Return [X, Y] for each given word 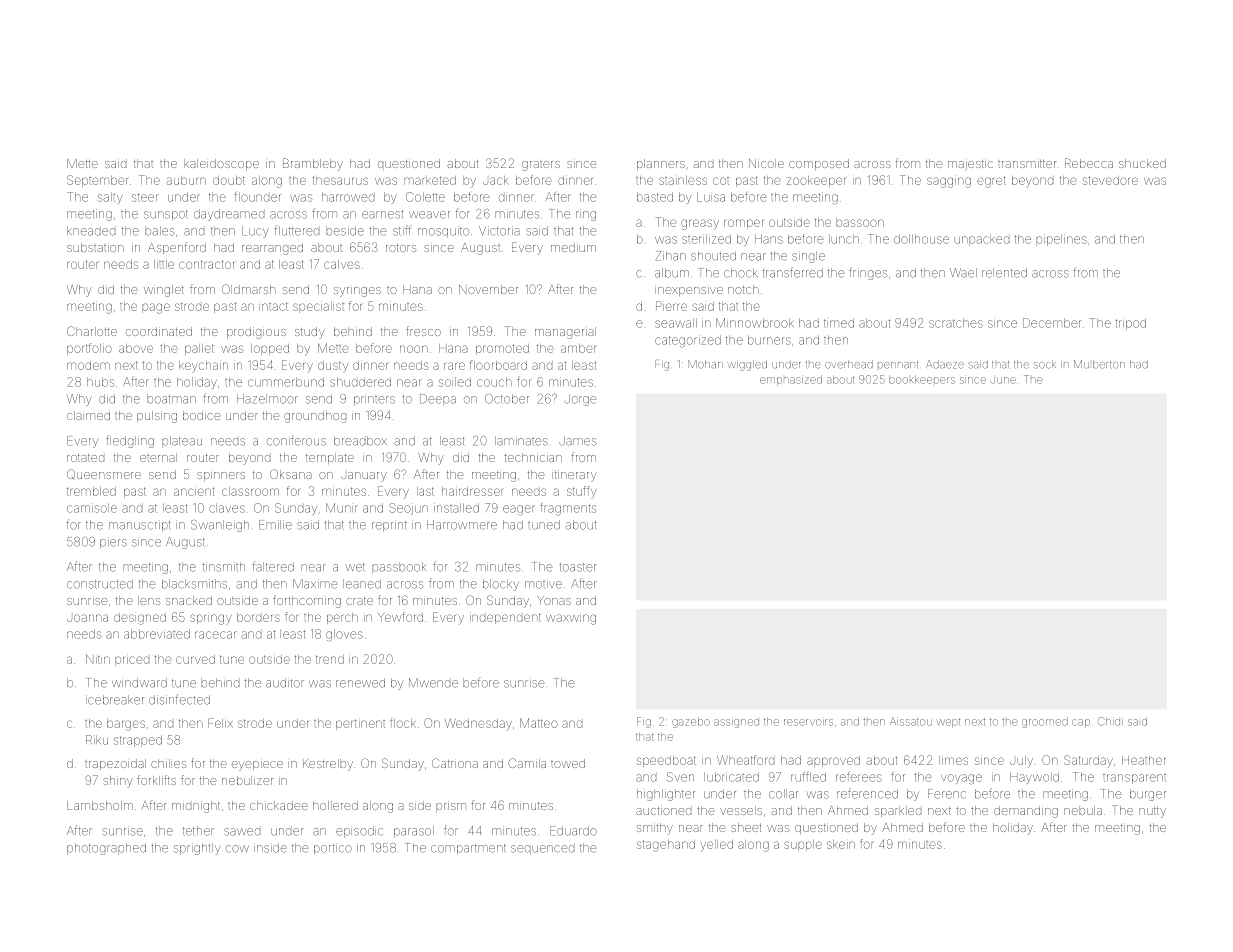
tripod [1130, 324]
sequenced [542, 849]
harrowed [348, 197]
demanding [1026, 812]
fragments [568, 509]
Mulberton [1099, 364]
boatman [171, 399]
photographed [106, 849]
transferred [792, 272]
